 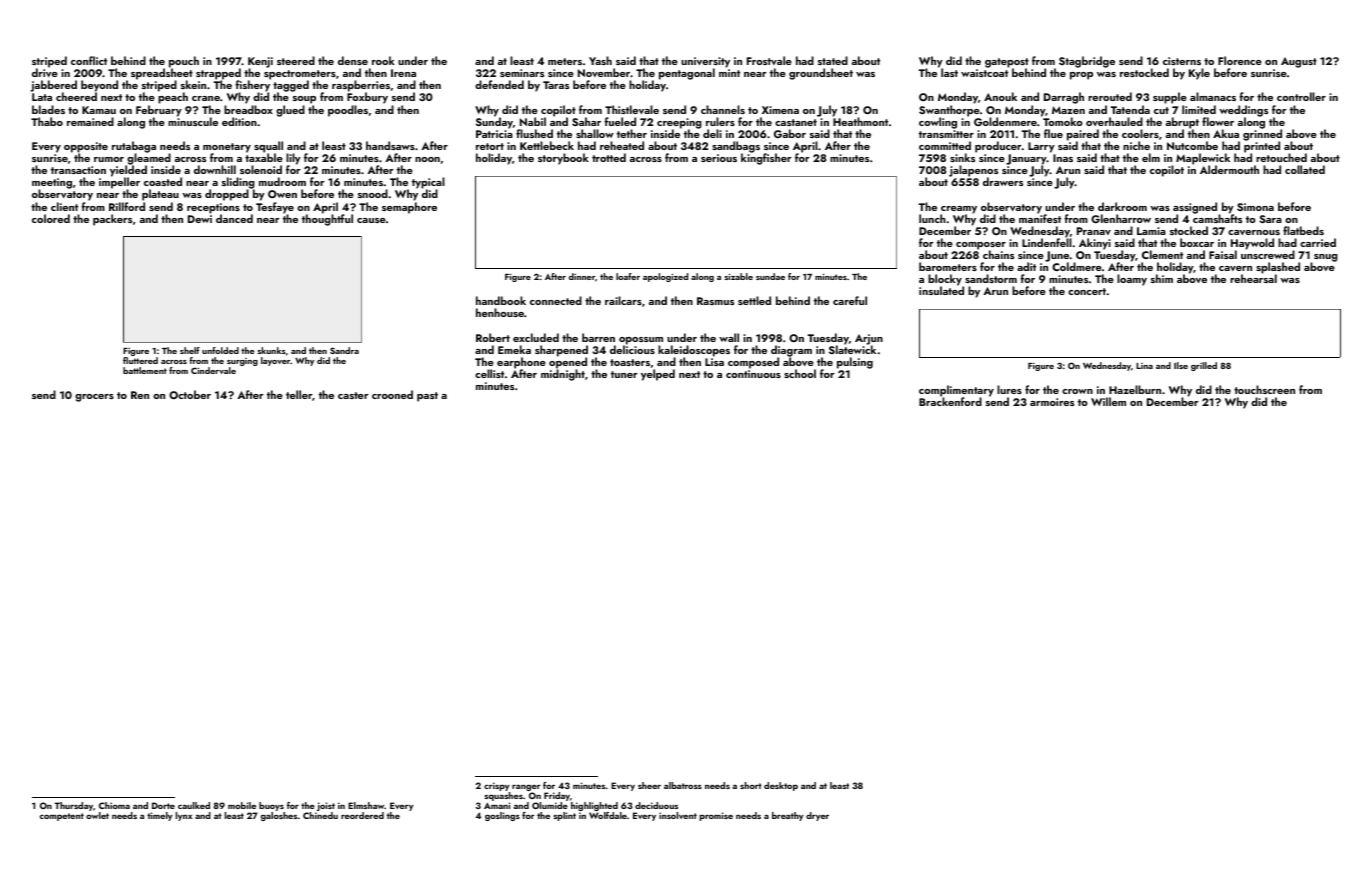 What do you see at coordinates (1182, 61) in the screenshot?
I see `cisterns` at bounding box center [1182, 61].
